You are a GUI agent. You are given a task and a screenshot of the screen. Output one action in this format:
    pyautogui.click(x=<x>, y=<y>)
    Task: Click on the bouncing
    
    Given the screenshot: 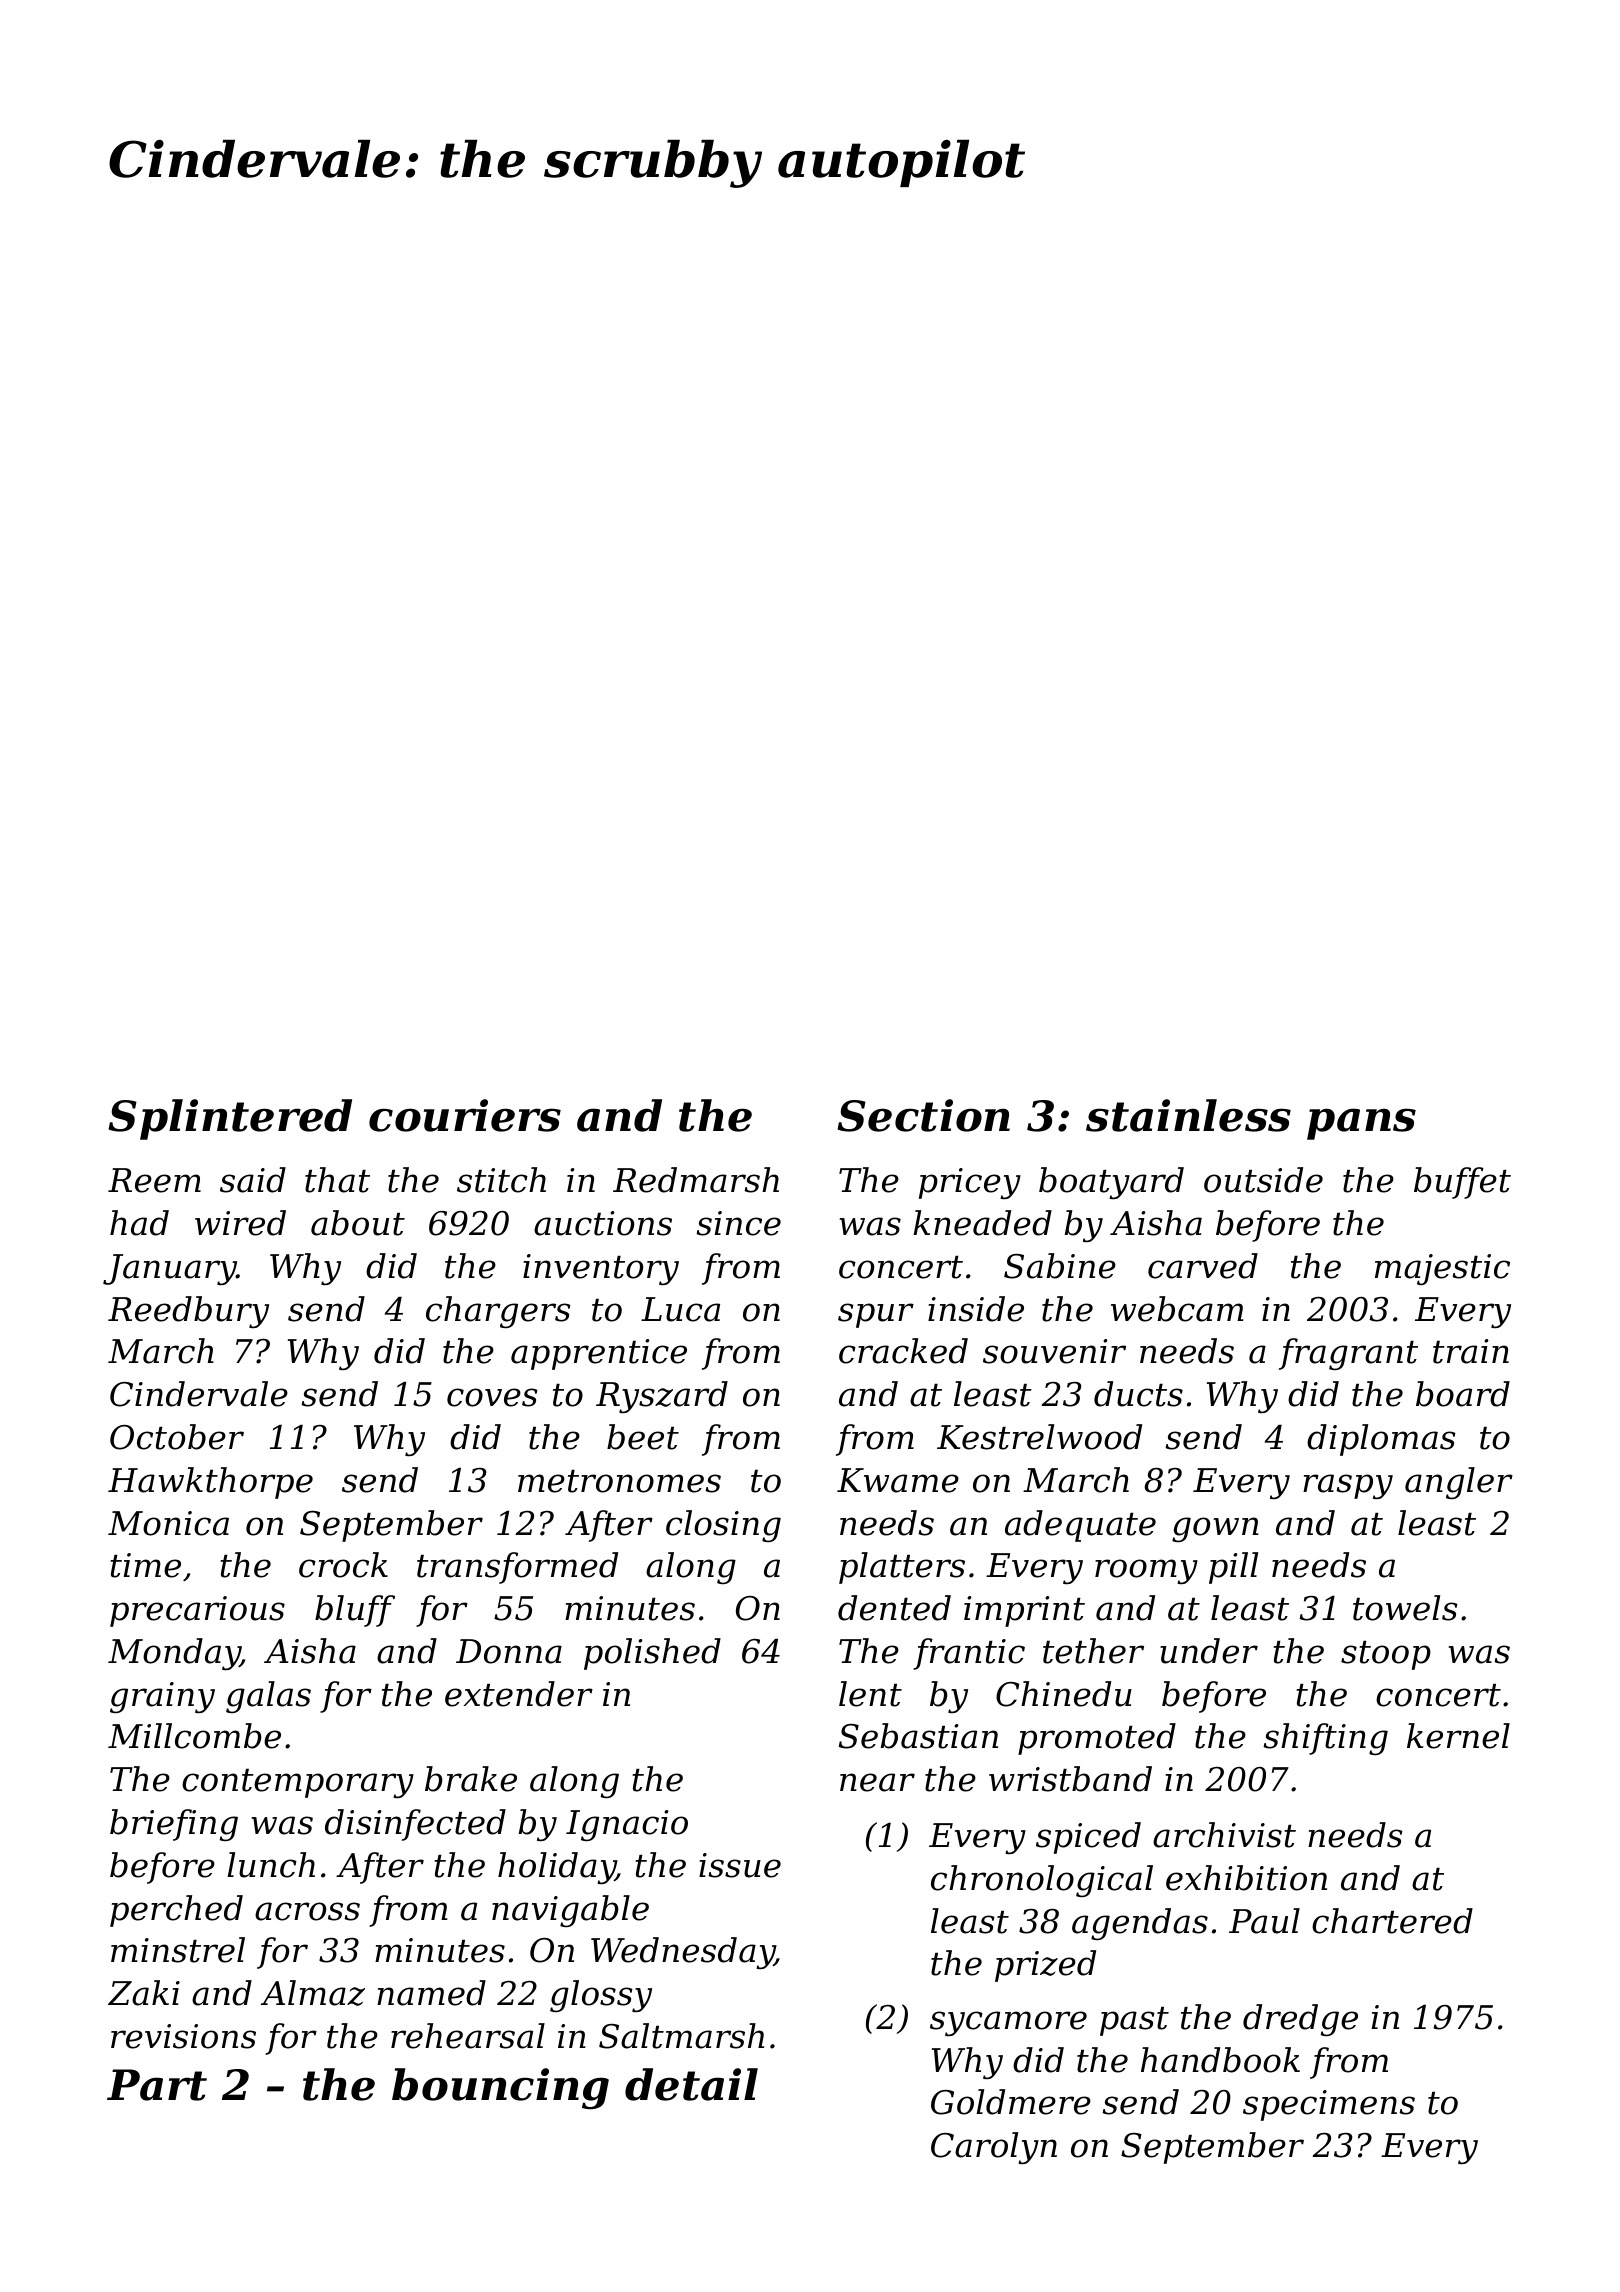 What is the action you would take?
    pyautogui.click(x=500, y=2089)
